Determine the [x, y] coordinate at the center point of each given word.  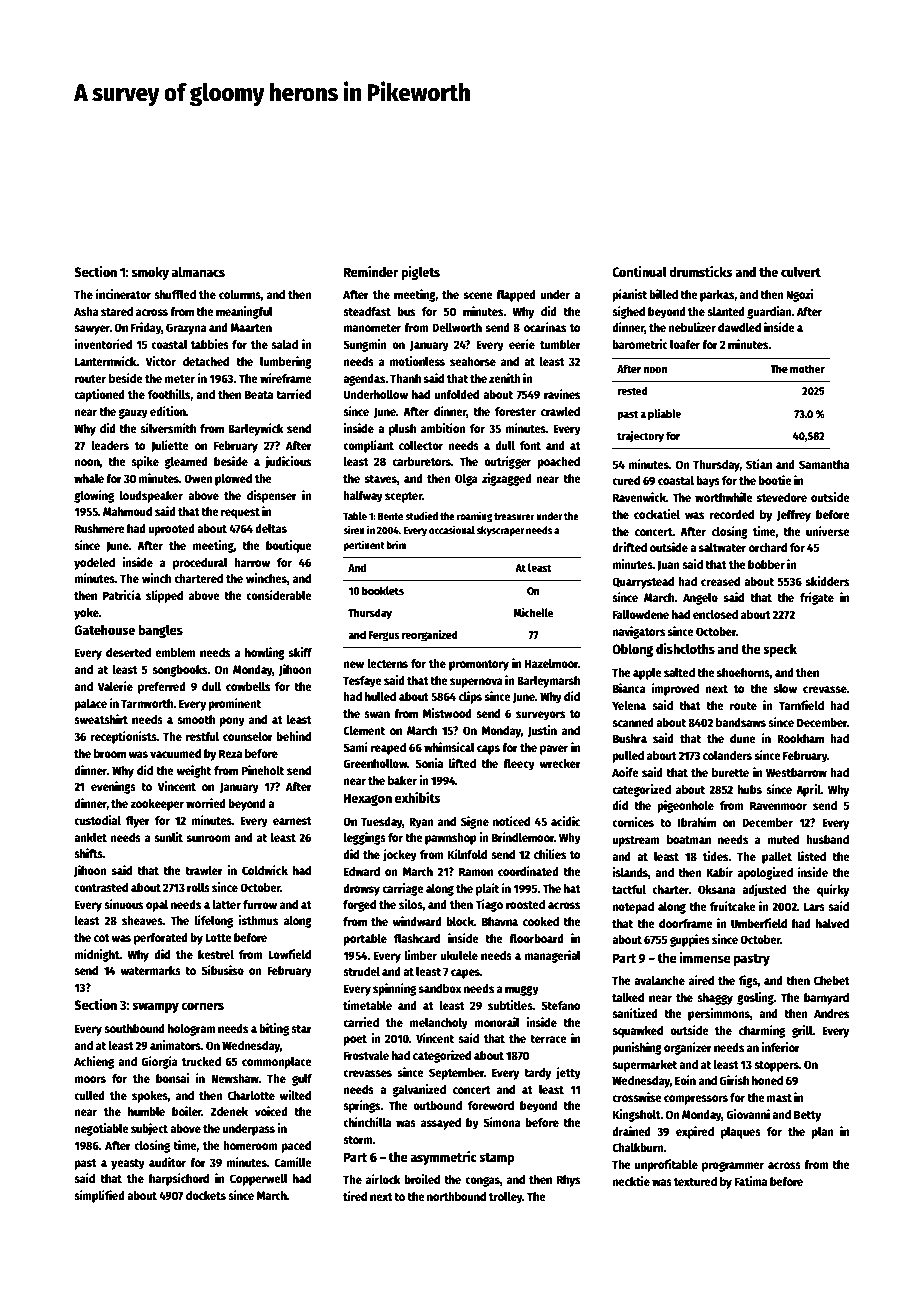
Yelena [629, 705]
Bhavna [500, 921]
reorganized [429, 636]
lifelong [213, 921]
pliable [664, 415]
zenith [504, 378]
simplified [99, 1196]
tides [716, 856]
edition [168, 411]
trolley [506, 1198]
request [240, 513]
